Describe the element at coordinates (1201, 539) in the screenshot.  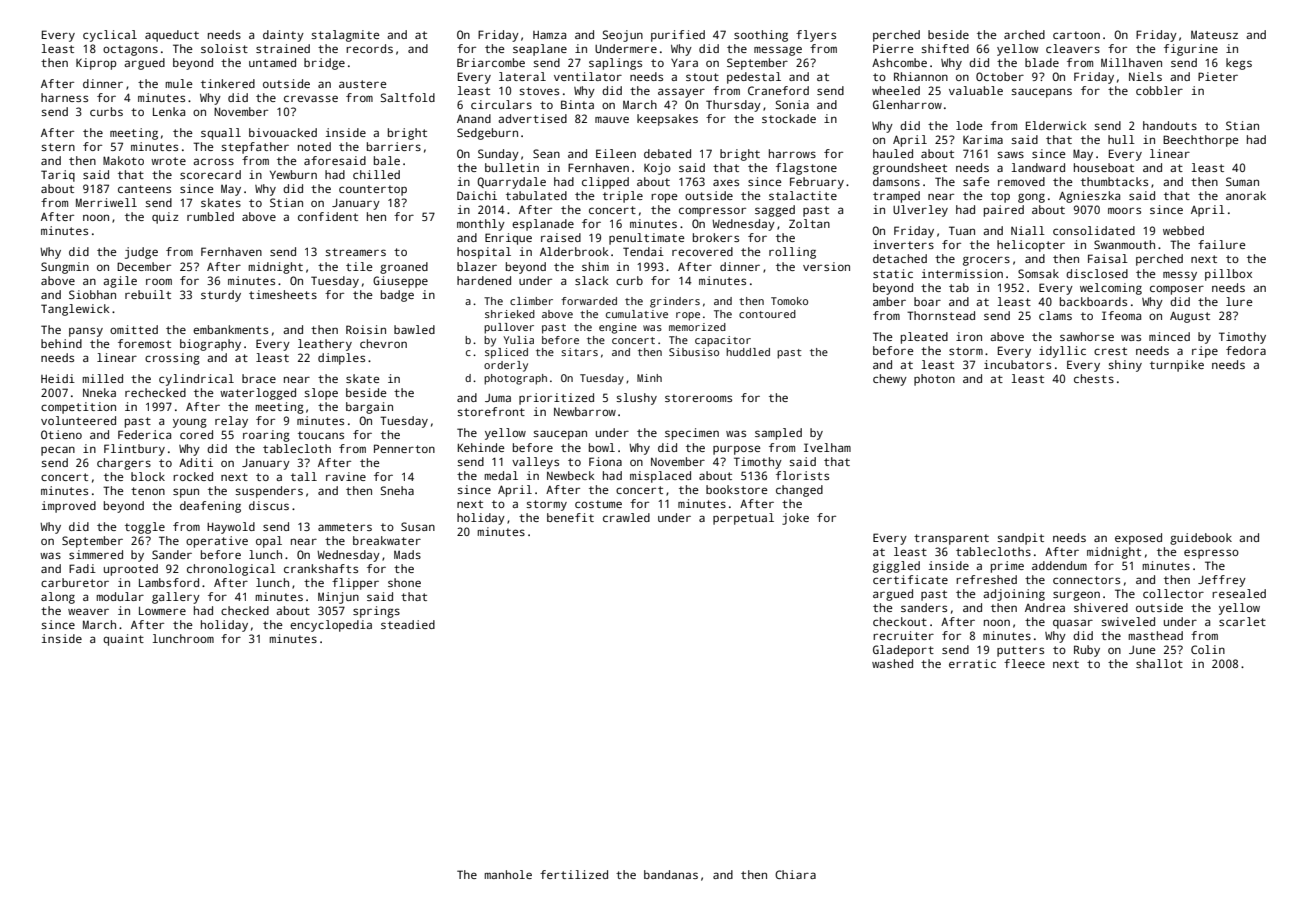
I see `guidebook` at that location.
